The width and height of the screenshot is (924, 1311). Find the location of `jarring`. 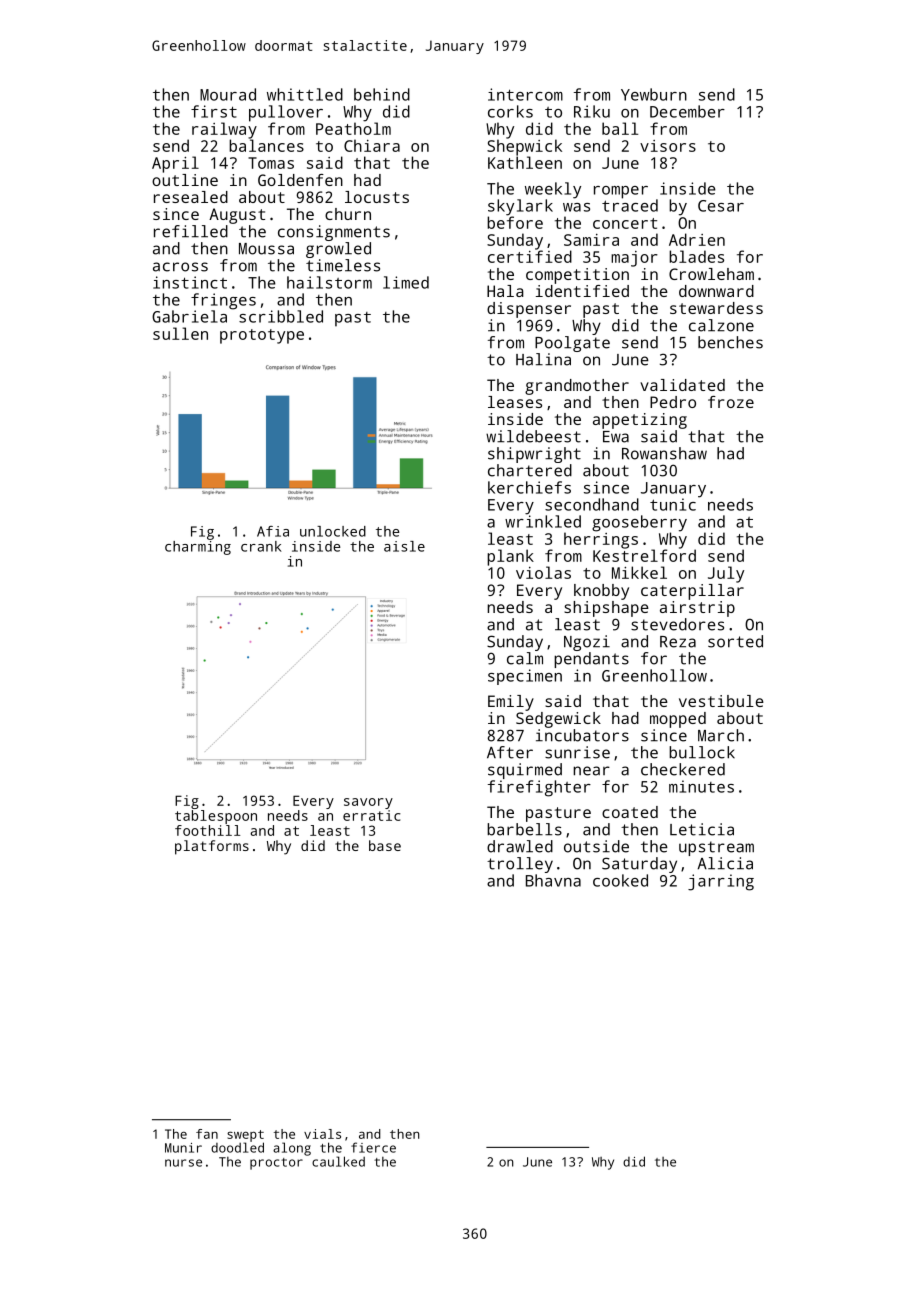

jarring is located at coordinates (721, 882).
